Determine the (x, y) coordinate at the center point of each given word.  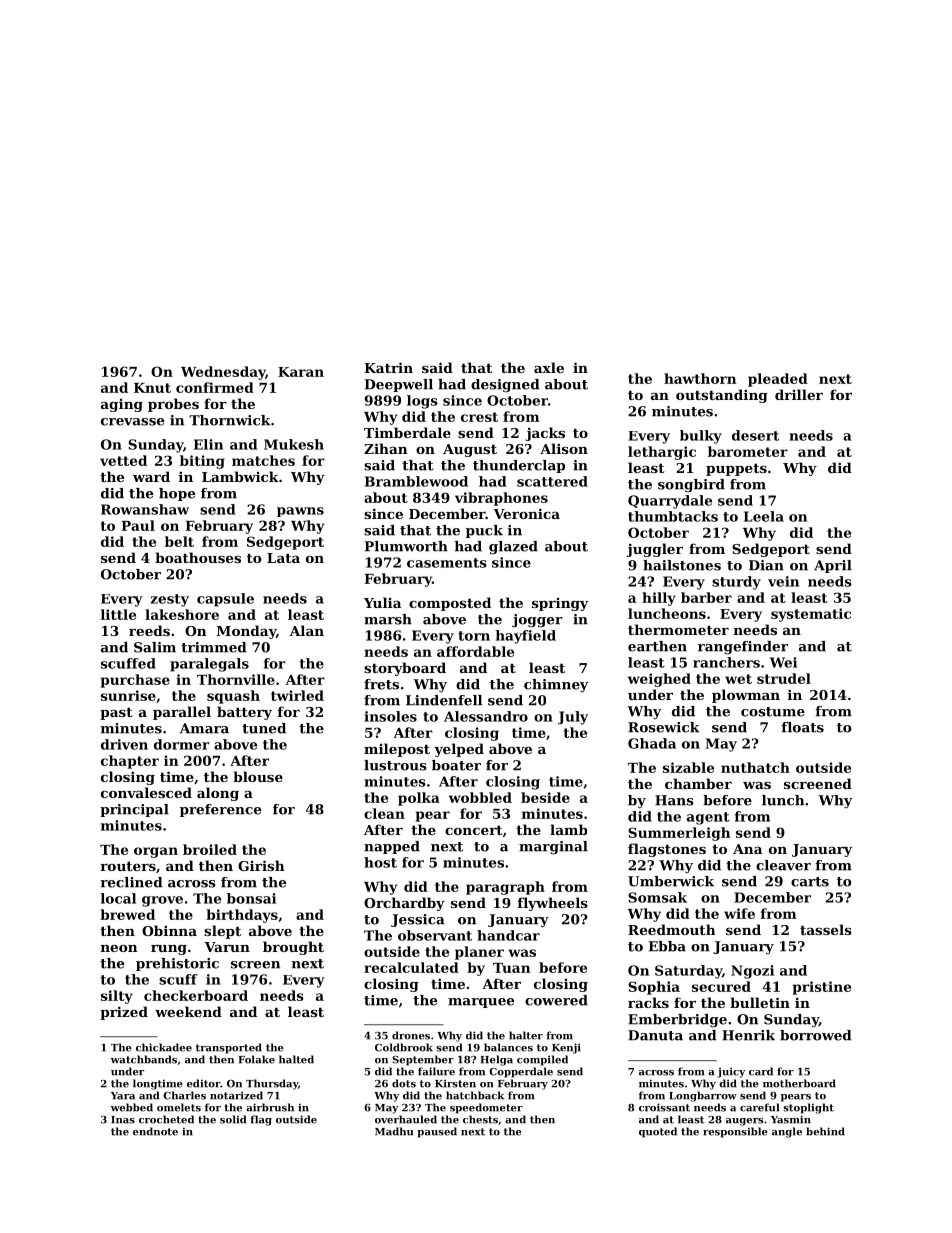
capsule (225, 600)
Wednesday (223, 373)
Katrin (388, 367)
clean (384, 813)
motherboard (799, 1083)
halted (296, 1059)
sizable (688, 767)
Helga (496, 1060)
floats (802, 727)
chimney (556, 685)
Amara (204, 728)
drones (411, 1035)
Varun (227, 947)
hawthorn (700, 378)
